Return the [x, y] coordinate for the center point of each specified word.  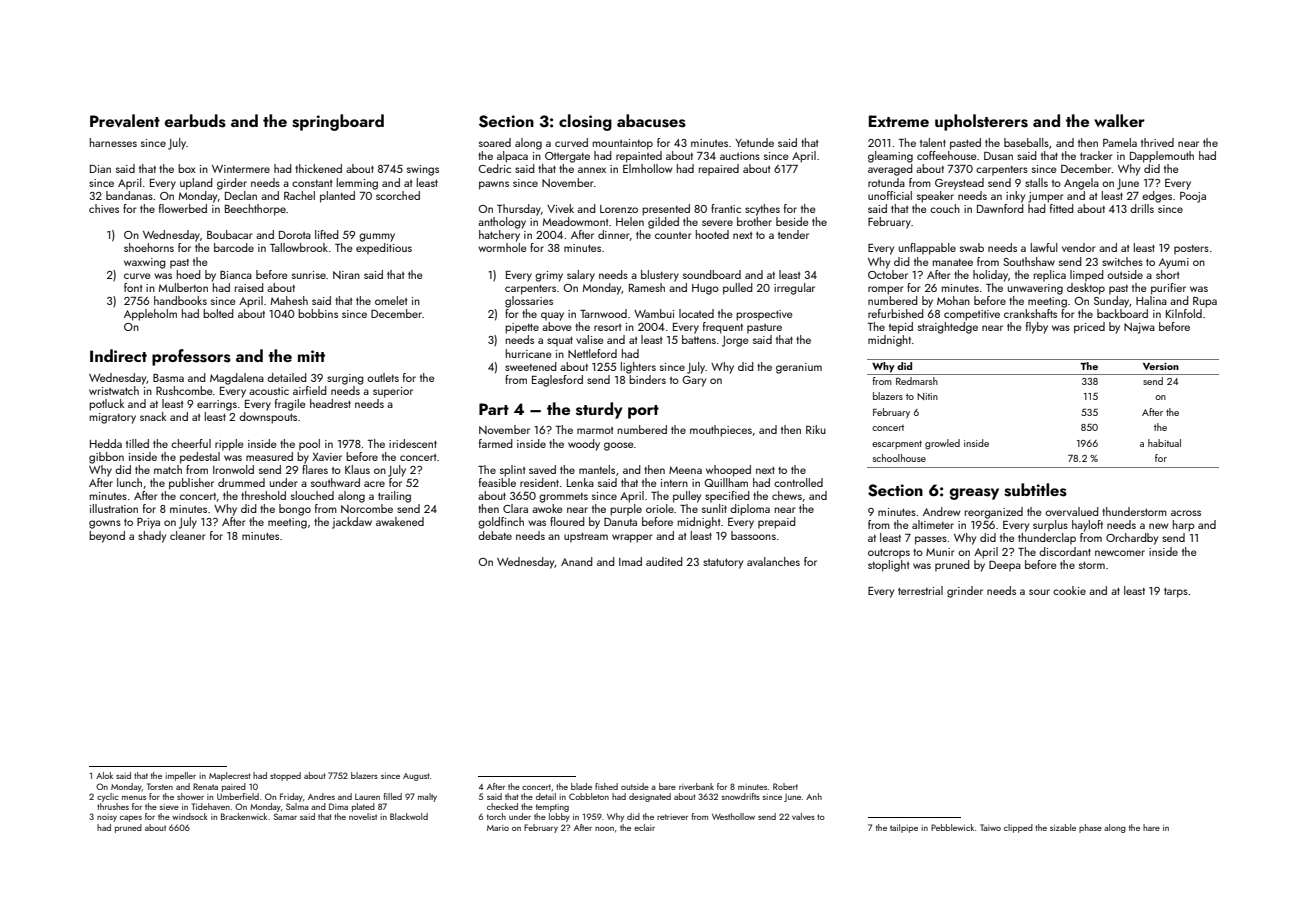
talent [933, 142]
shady [152, 537]
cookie [1069, 590]
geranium [799, 368]
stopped [285, 776]
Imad [630, 561]
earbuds [195, 121]
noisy [107, 818]
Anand [577, 561]
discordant [1065, 551]
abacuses [651, 121]
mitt [311, 356]
